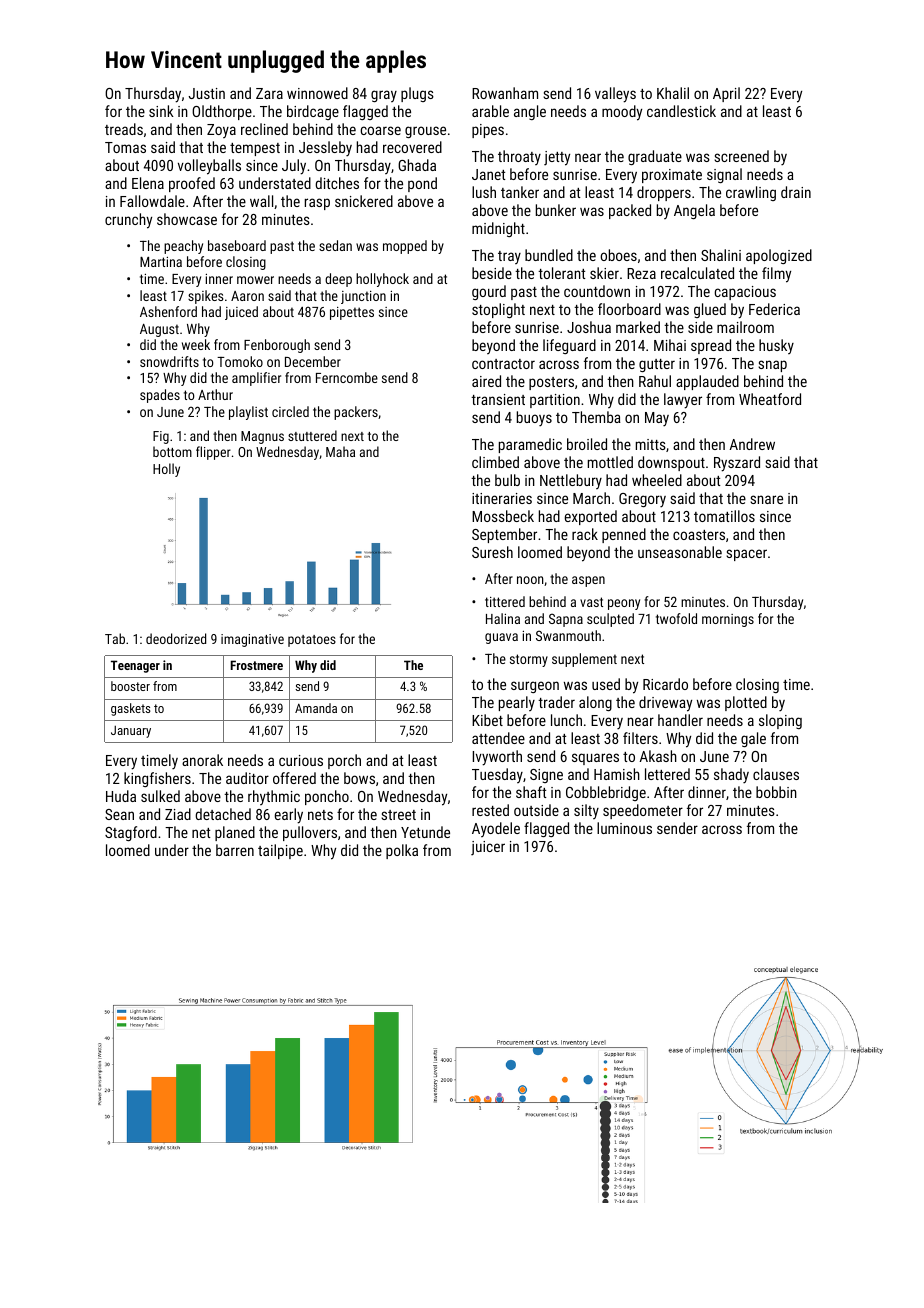 This screenshot has height=1308, width=924. What do you see at coordinates (676, 618) in the screenshot?
I see `twofold` at bounding box center [676, 618].
